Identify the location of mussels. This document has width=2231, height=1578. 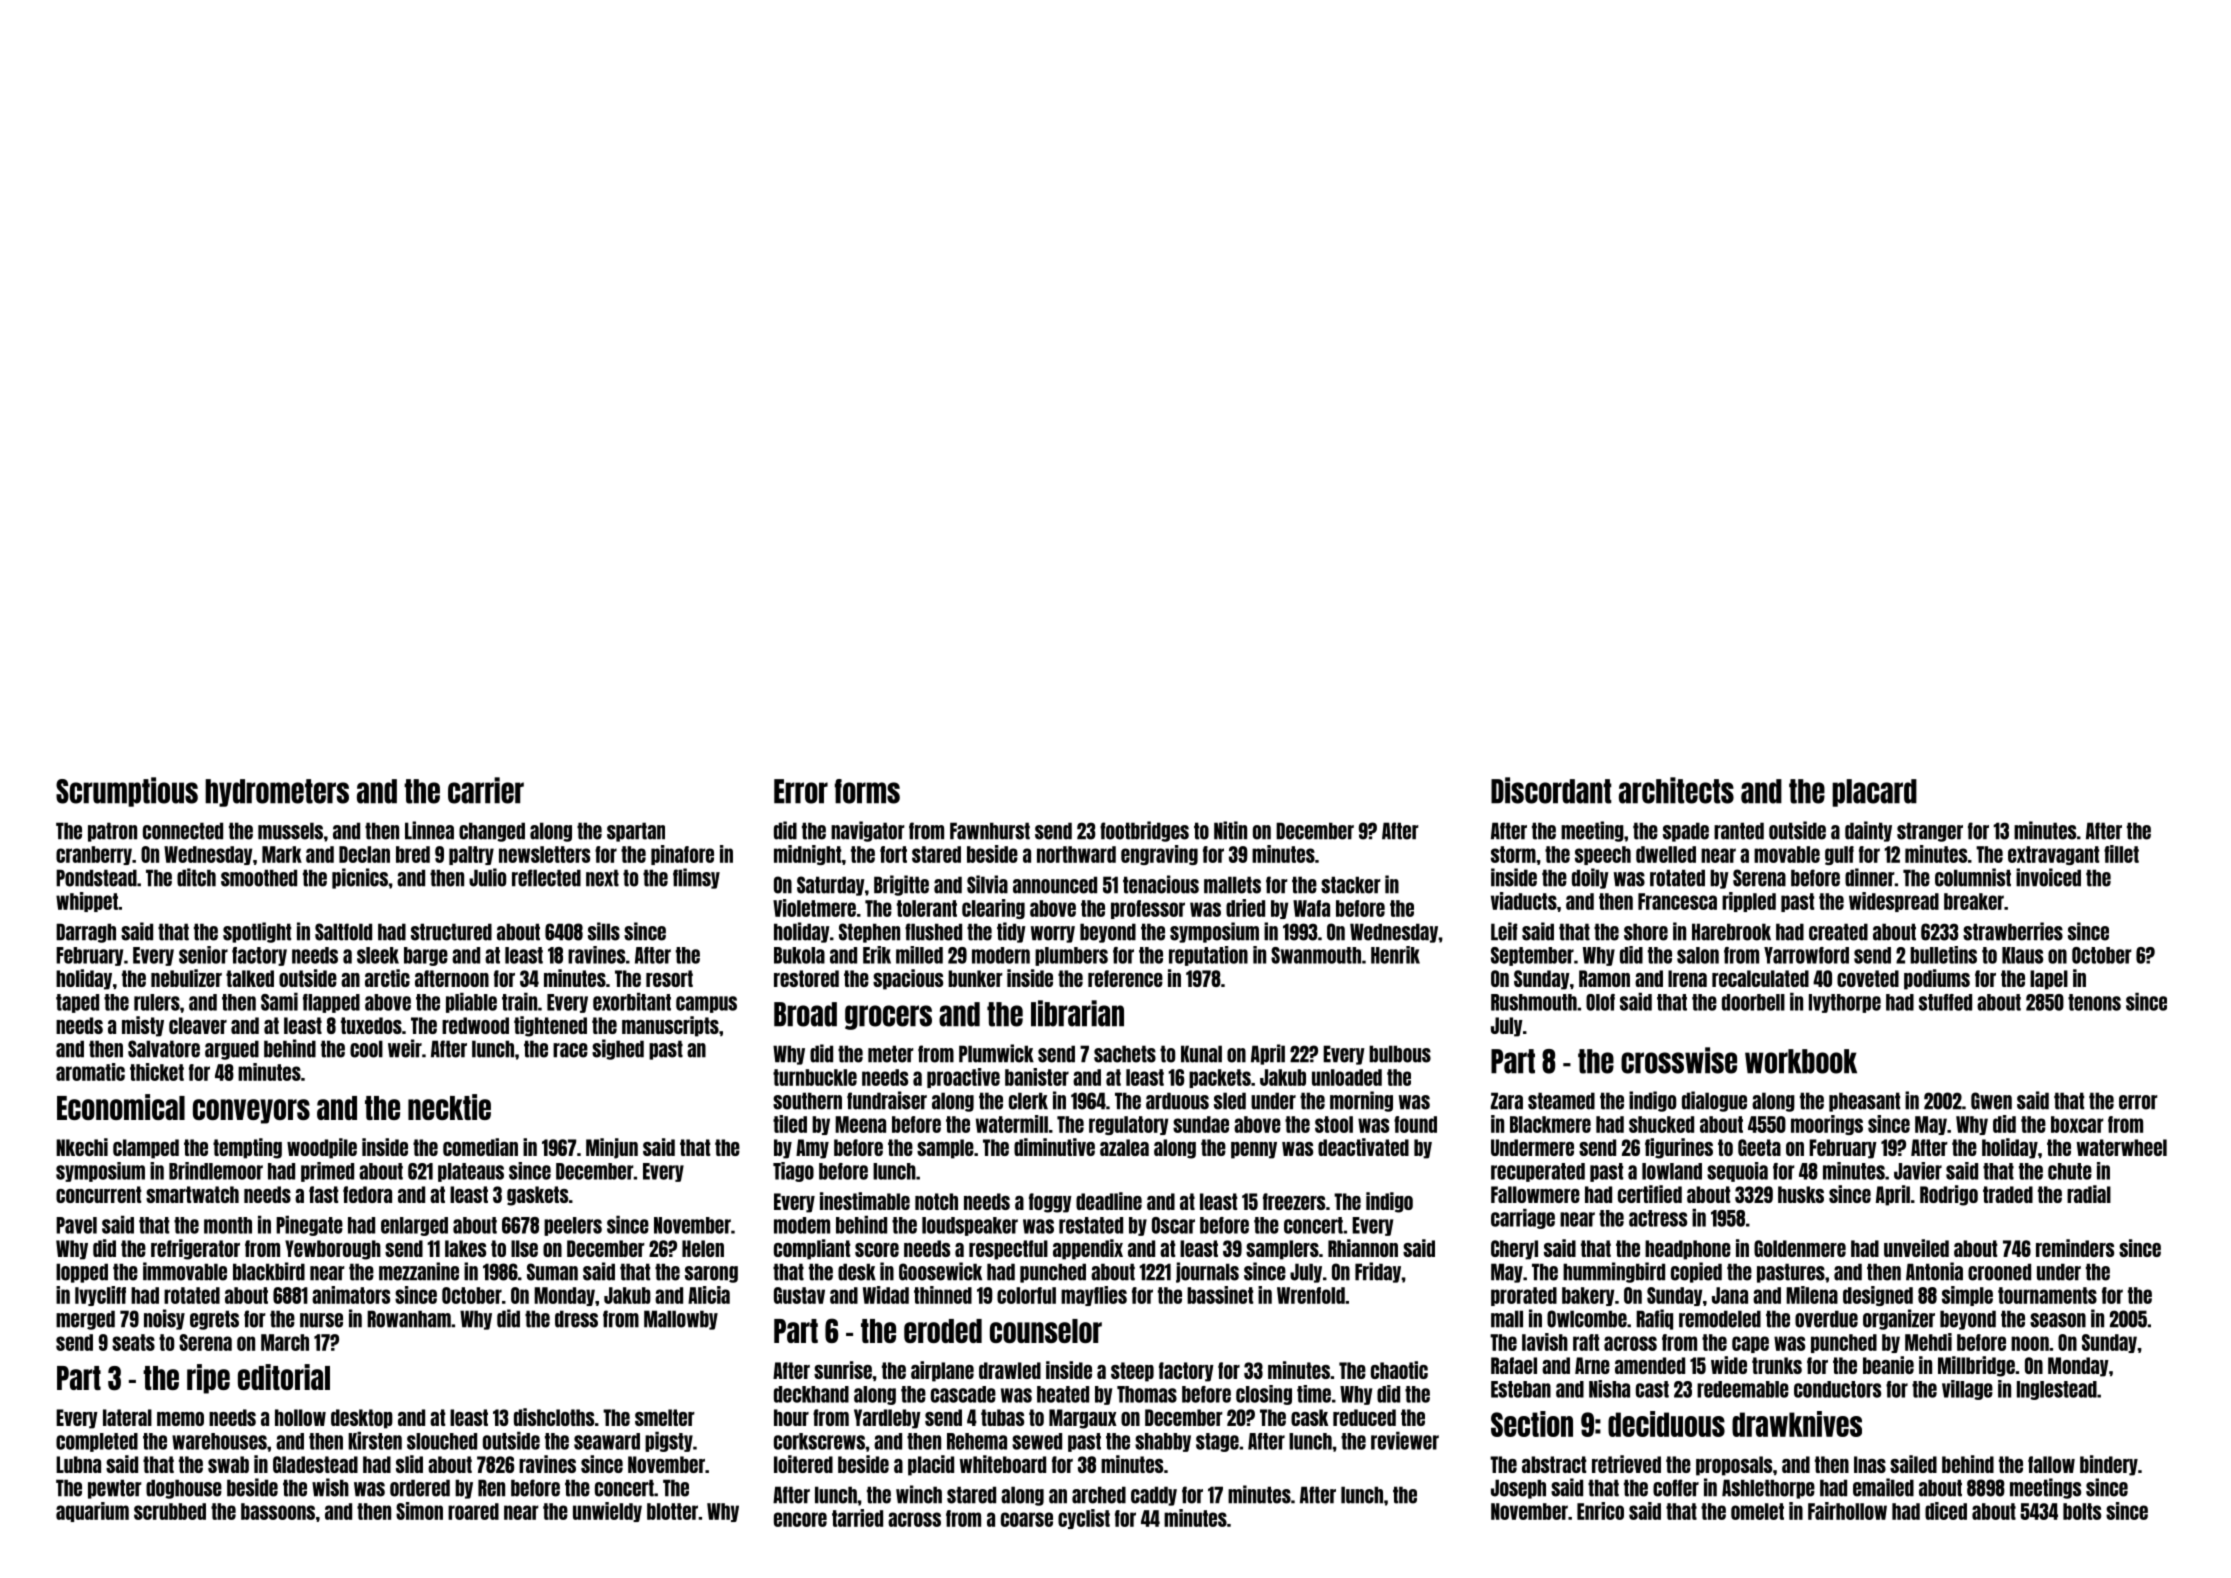
(290, 831).
